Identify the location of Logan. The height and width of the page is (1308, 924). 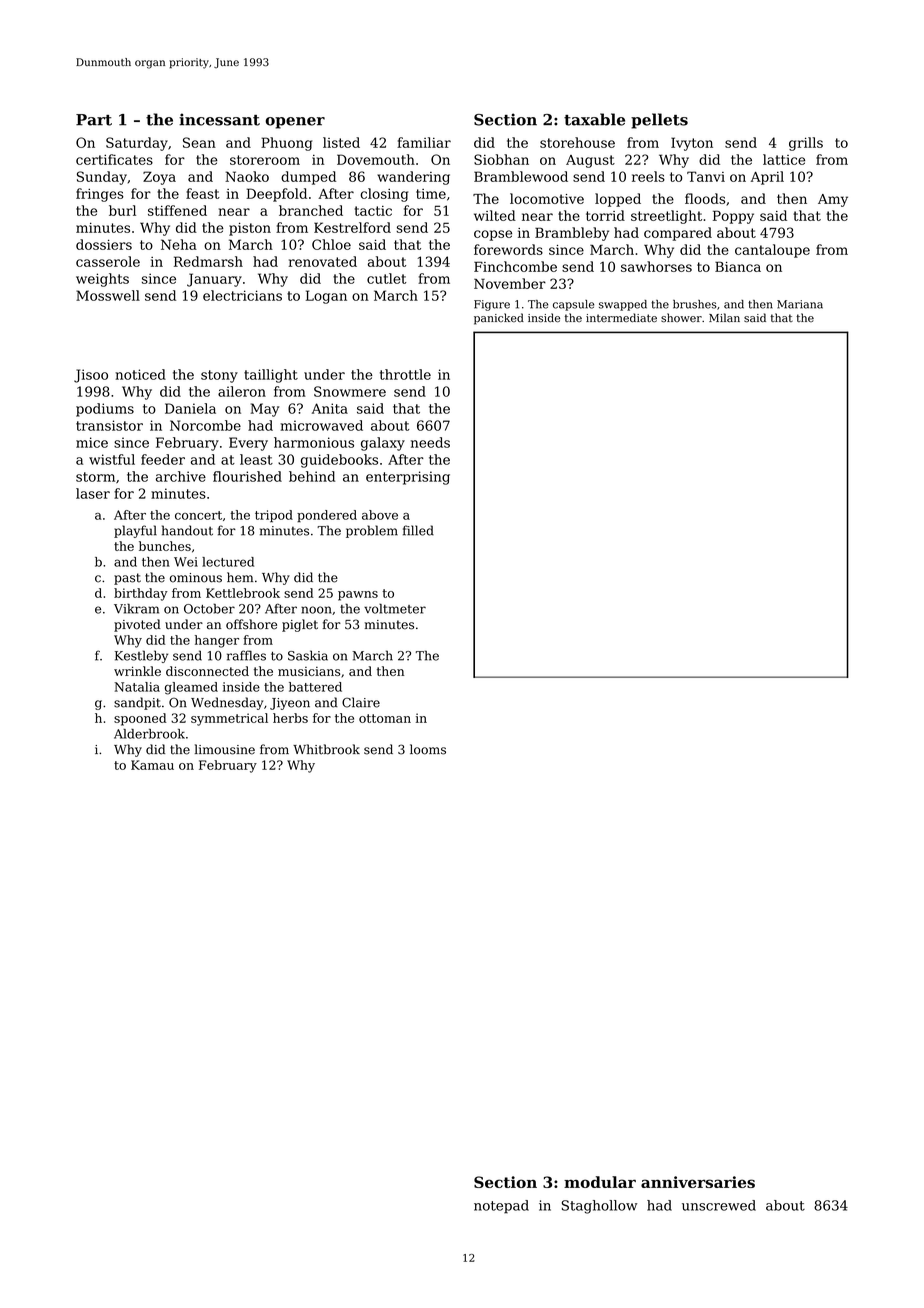
(326, 297).
